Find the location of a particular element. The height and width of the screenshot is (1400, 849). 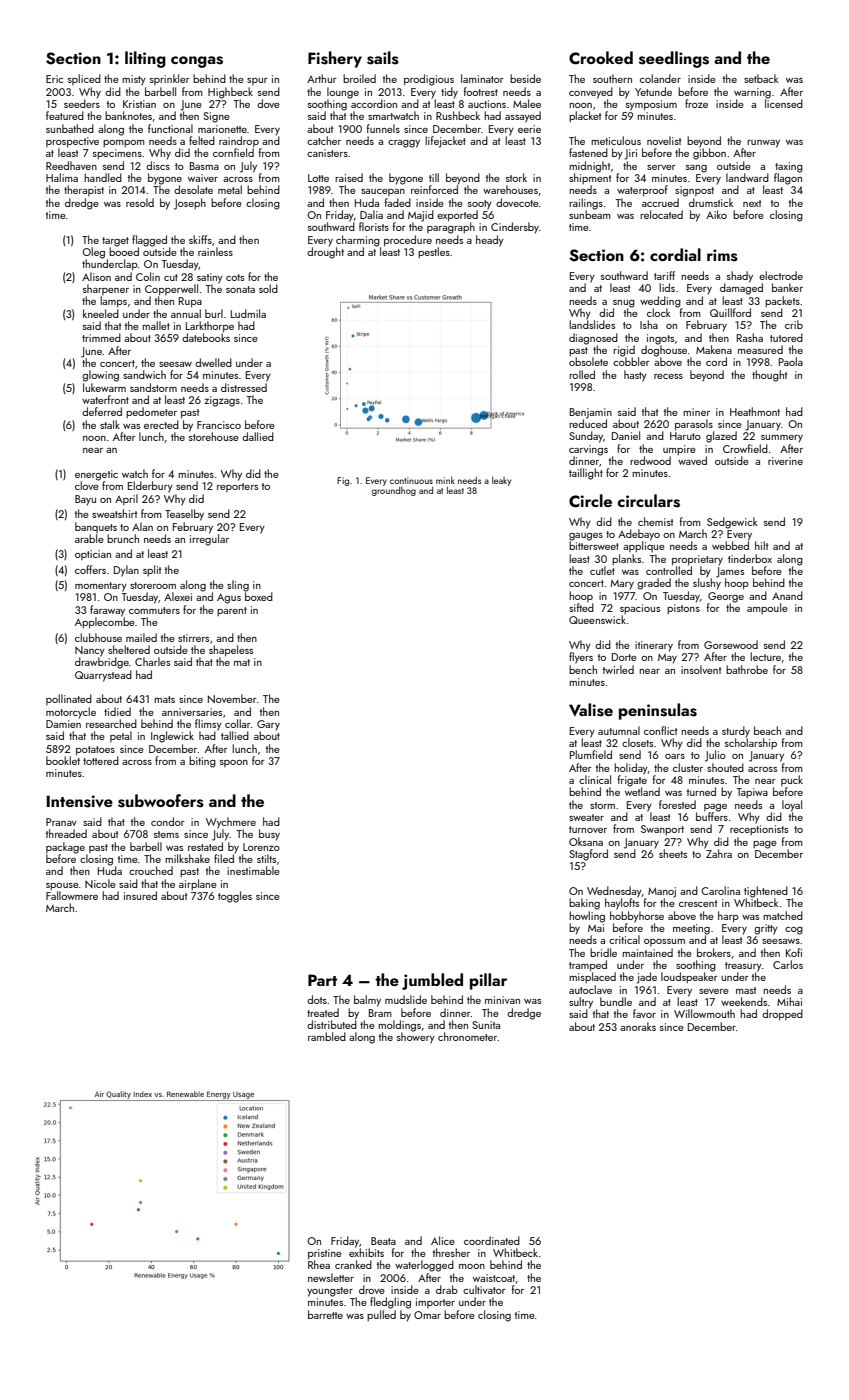

sweater is located at coordinates (586, 817).
